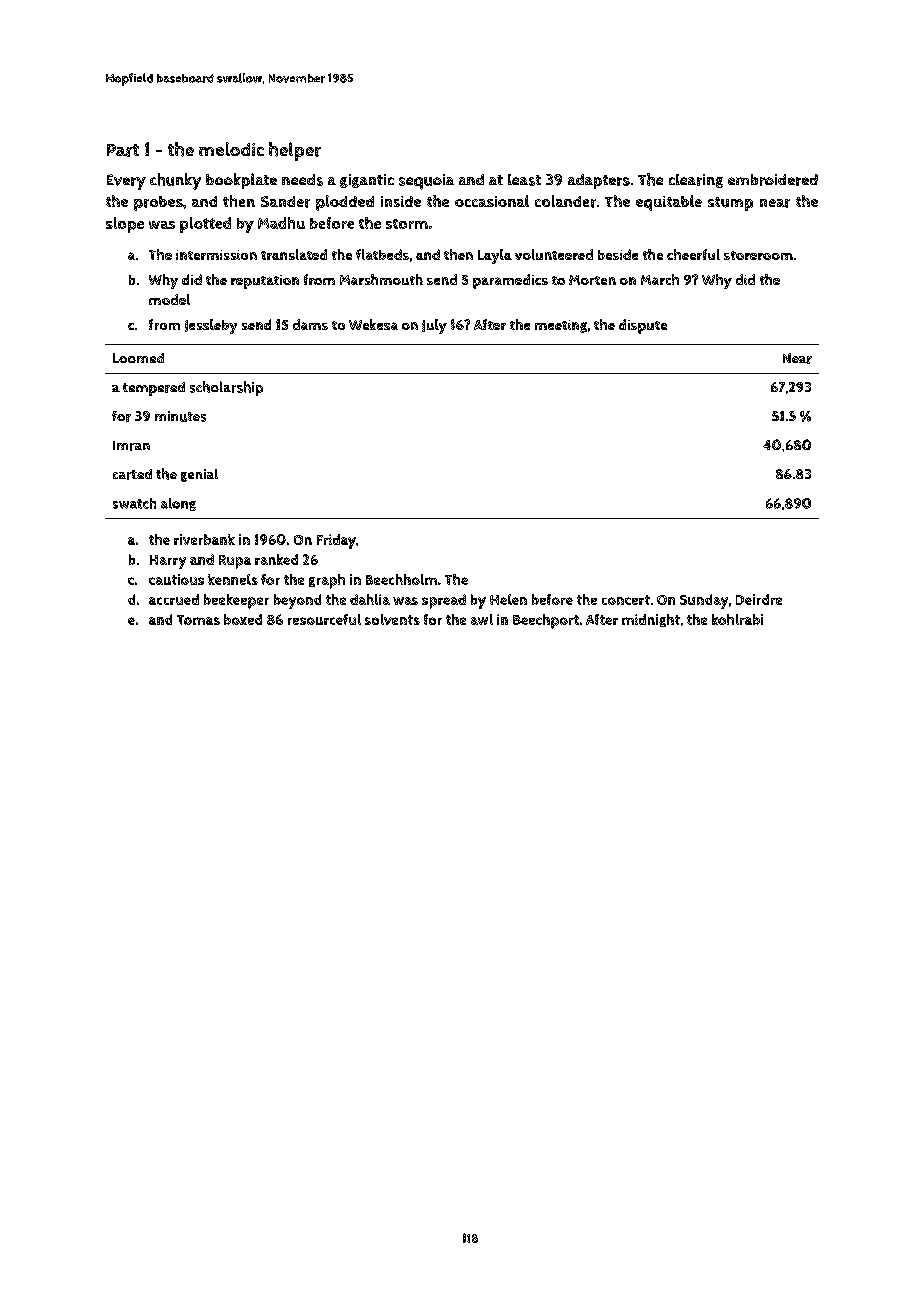 The height and width of the page is (1314, 924). I want to click on July, so click(434, 326).
